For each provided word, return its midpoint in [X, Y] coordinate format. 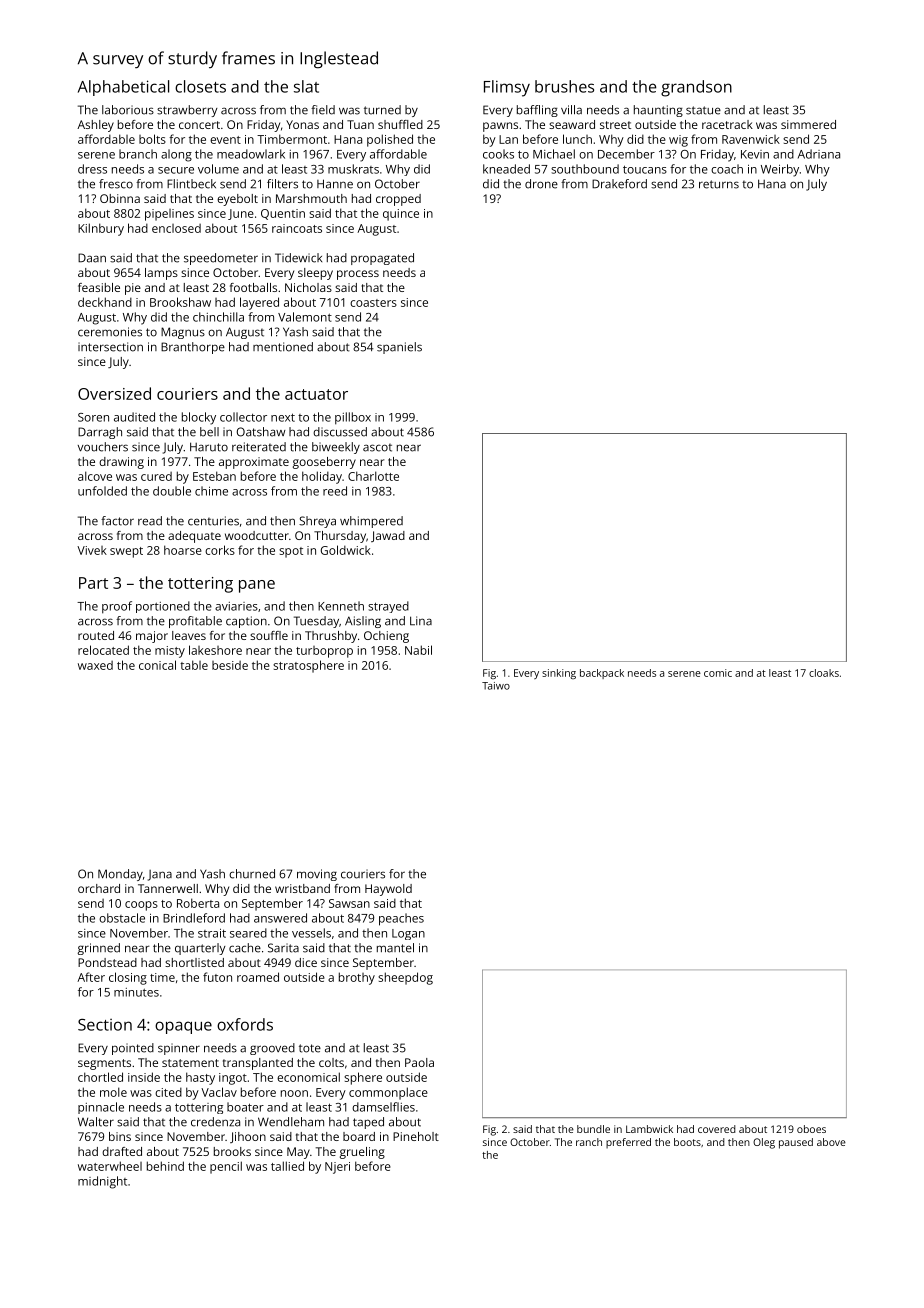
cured [156, 476]
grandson [696, 88]
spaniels [399, 348]
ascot [377, 448]
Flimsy [507, 88]
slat [306, 86]
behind [165, 1166]
